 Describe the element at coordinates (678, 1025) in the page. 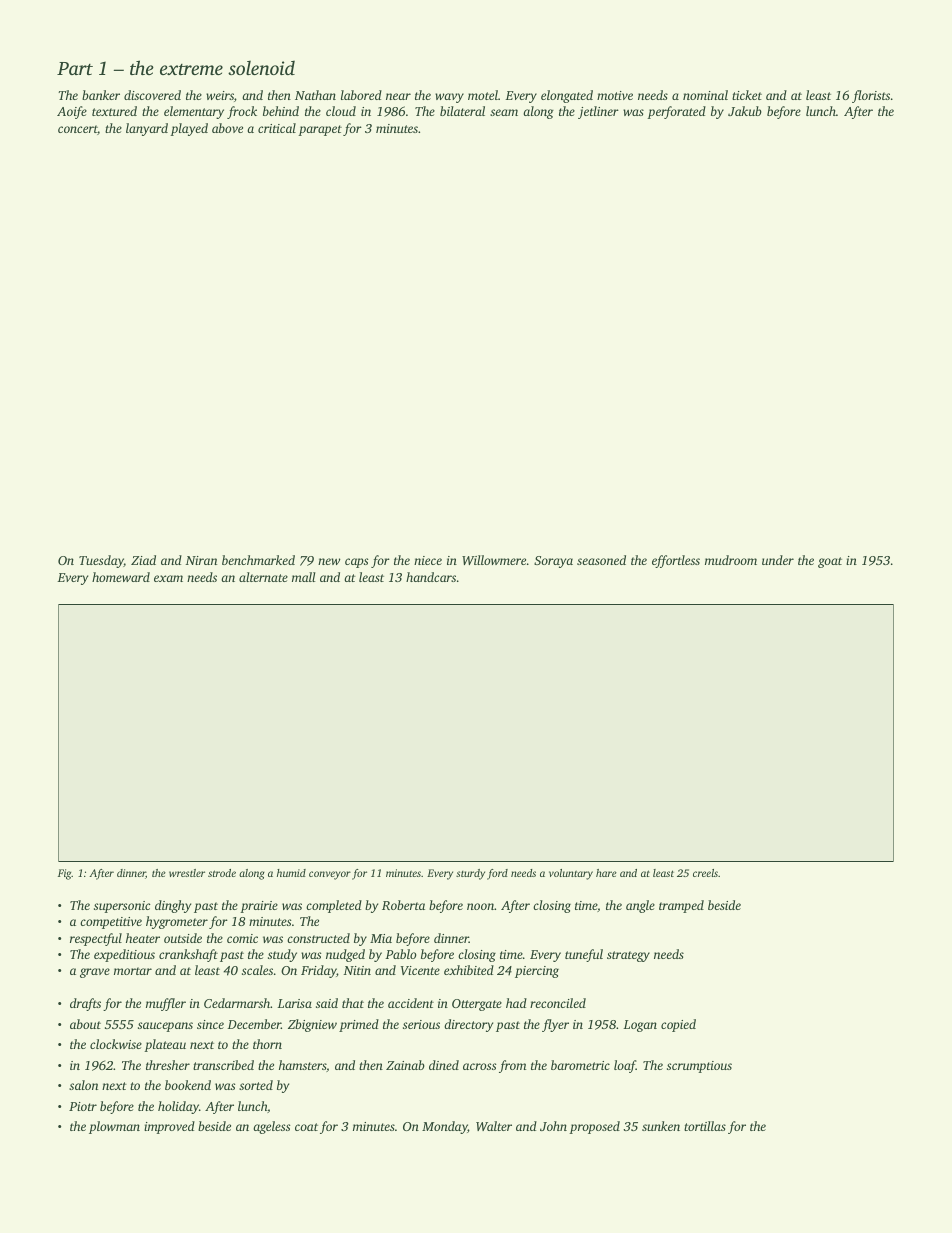

I see `copied` at that location.
